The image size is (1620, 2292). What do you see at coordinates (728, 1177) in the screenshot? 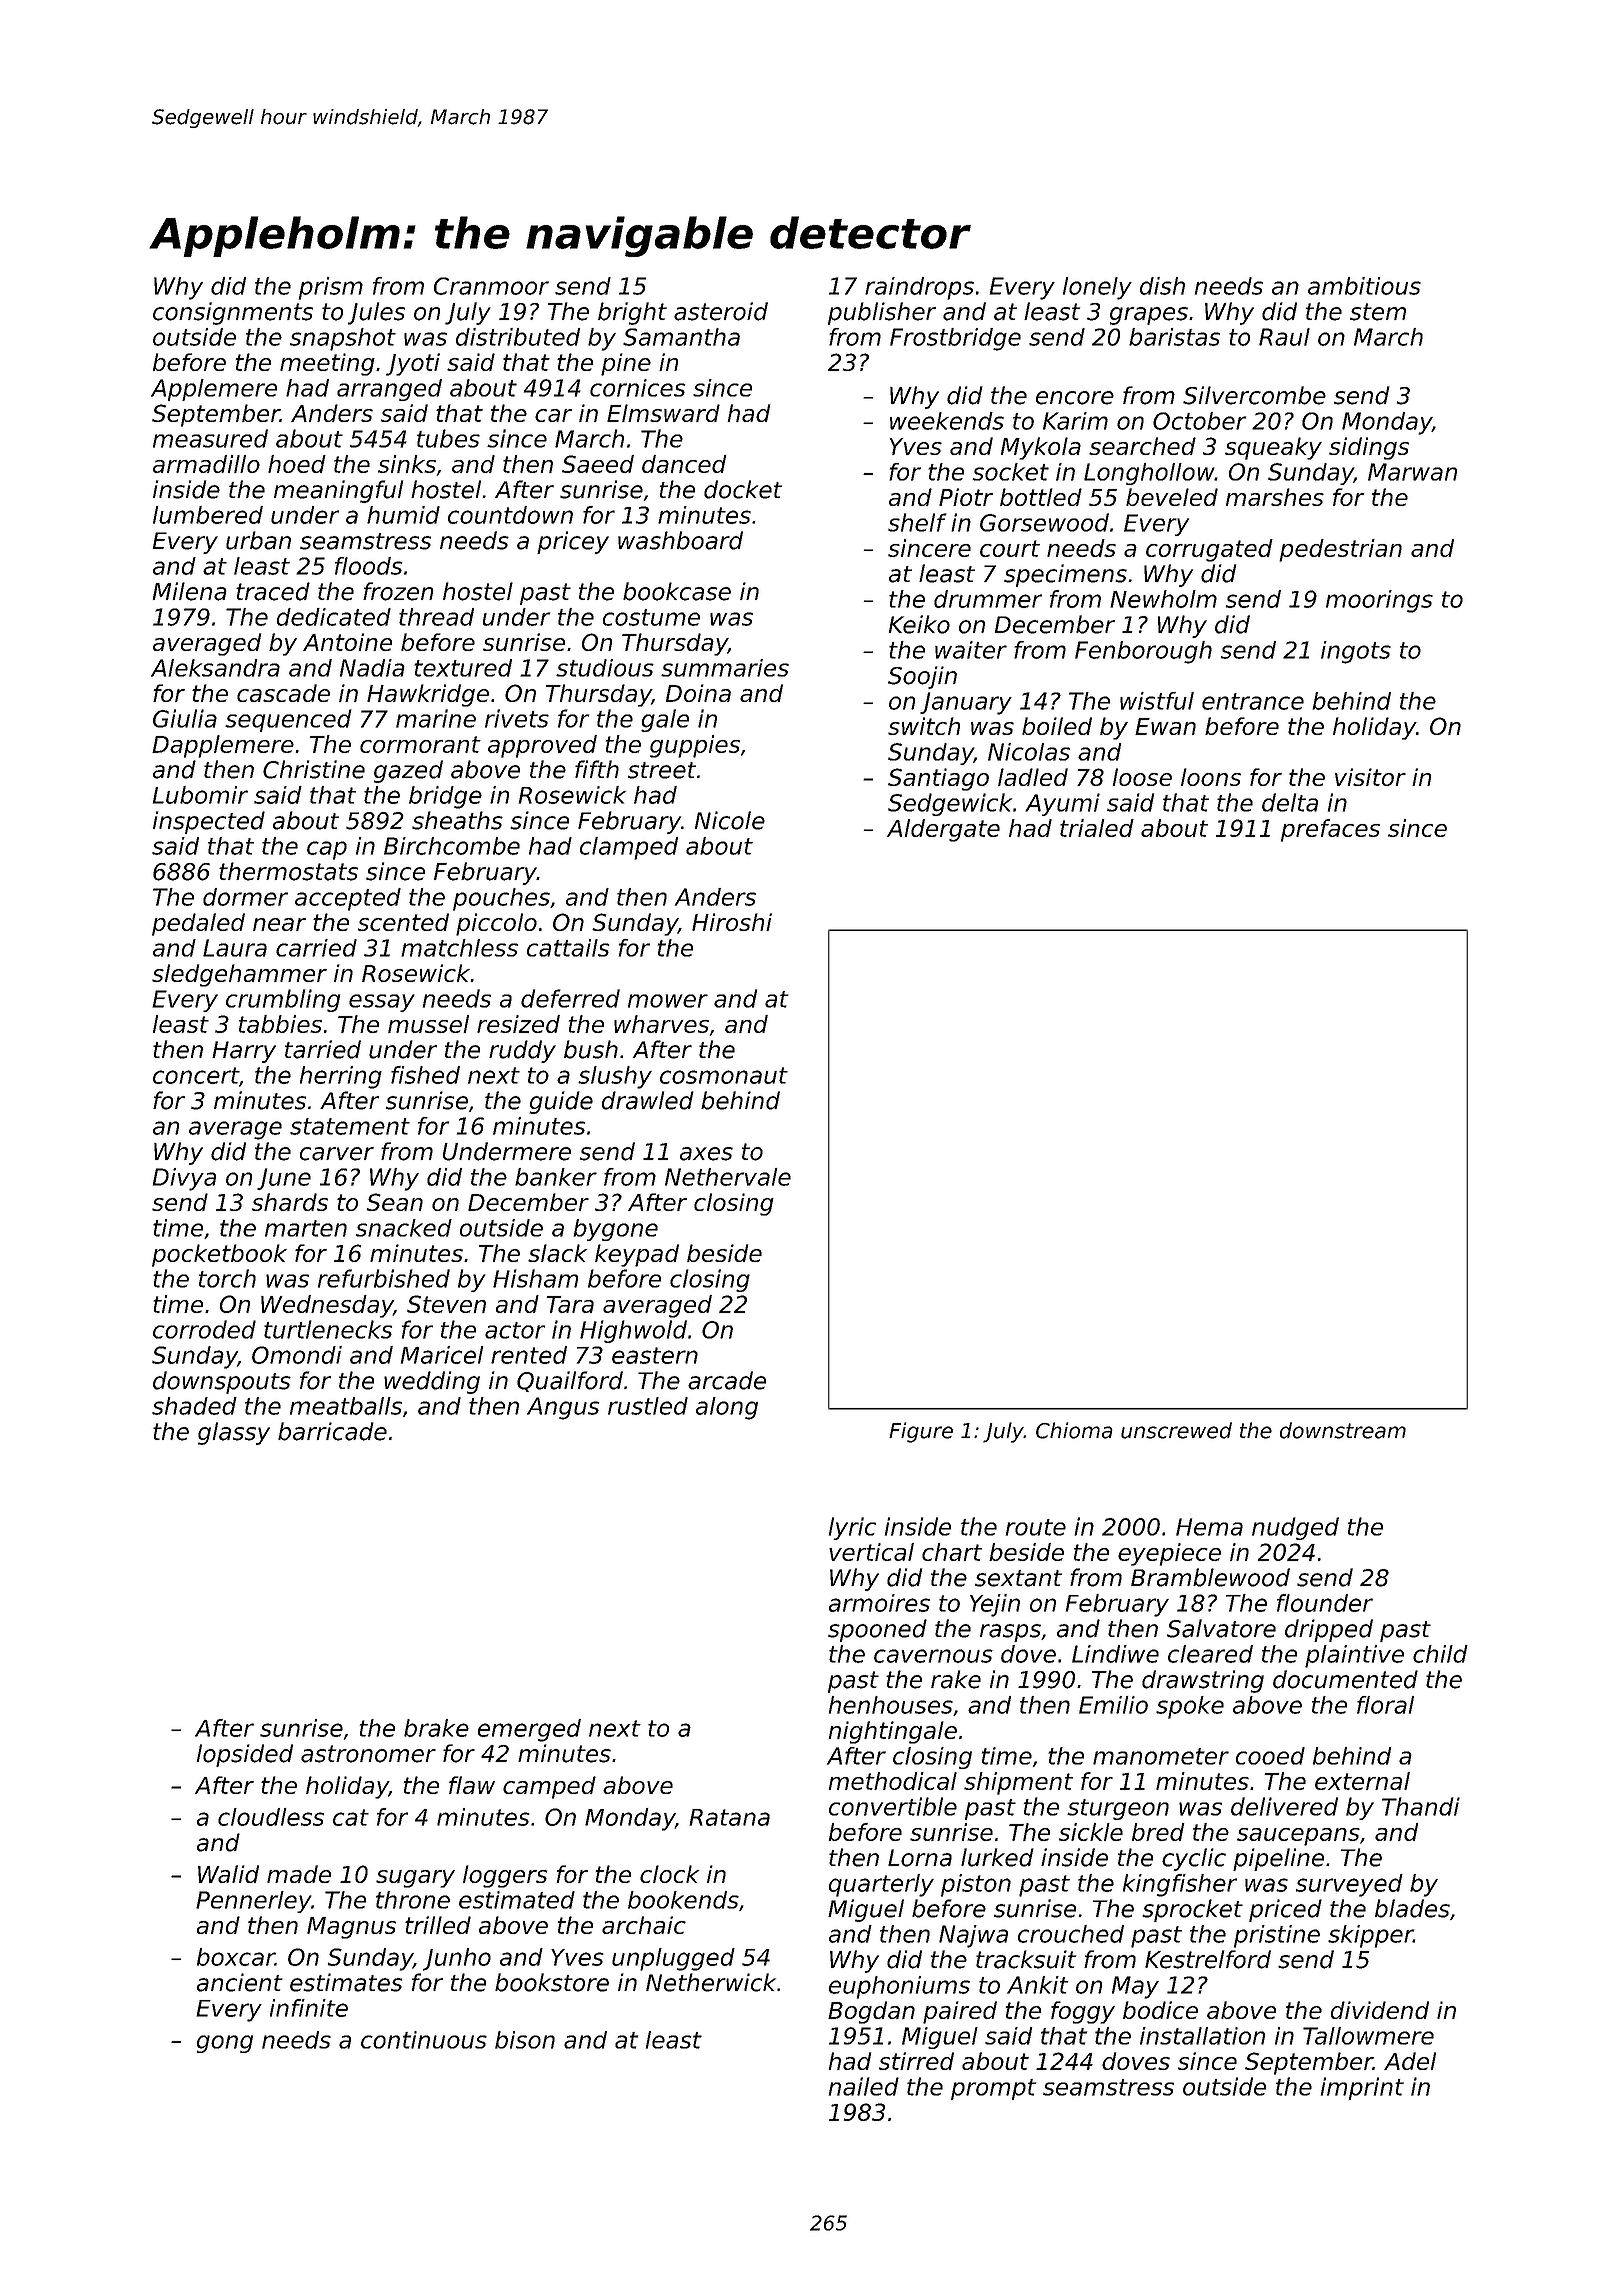
I see `Nethervale` at bounding box center [728, 1177].
